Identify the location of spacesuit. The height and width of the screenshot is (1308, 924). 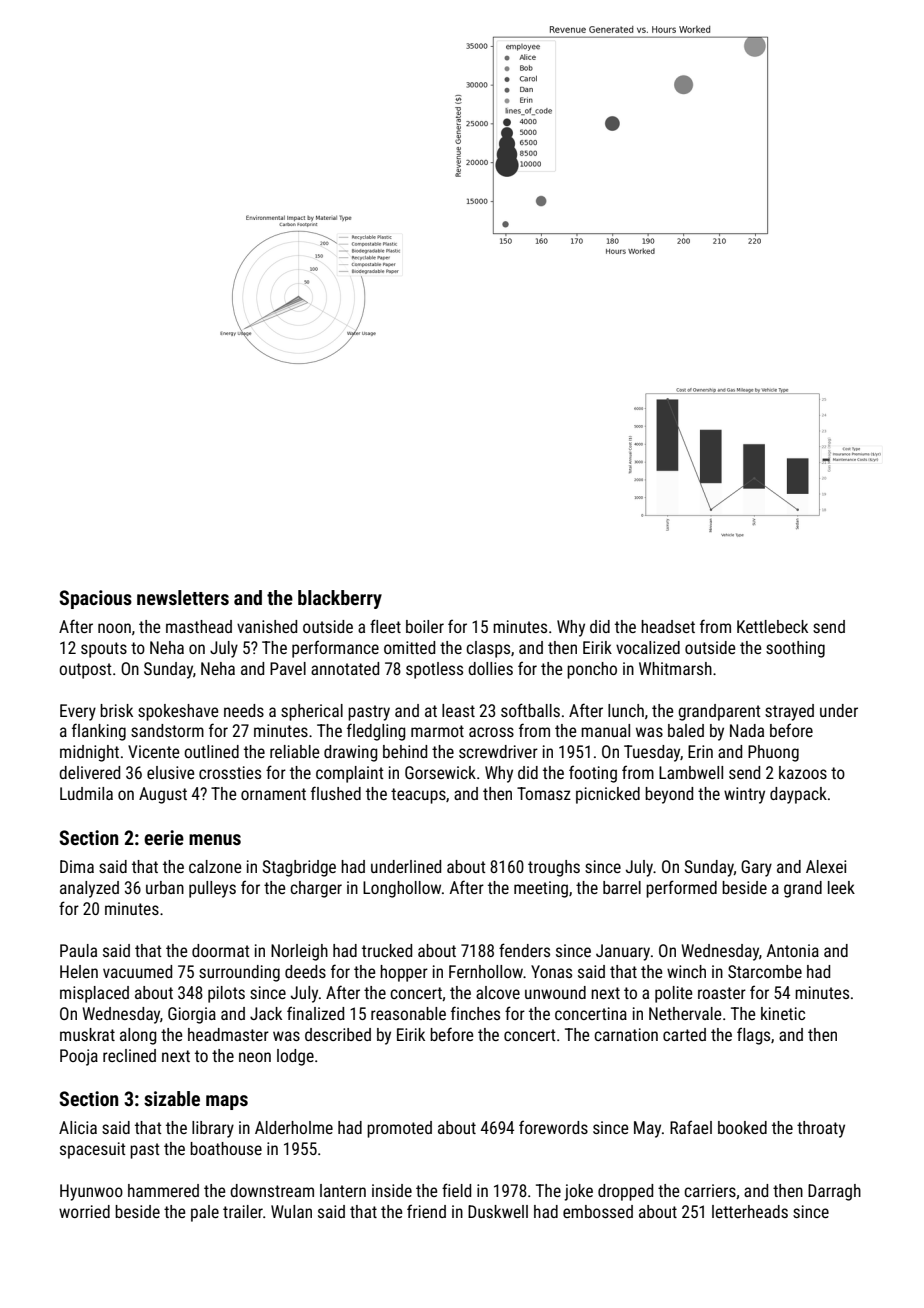
(93, 1150).
